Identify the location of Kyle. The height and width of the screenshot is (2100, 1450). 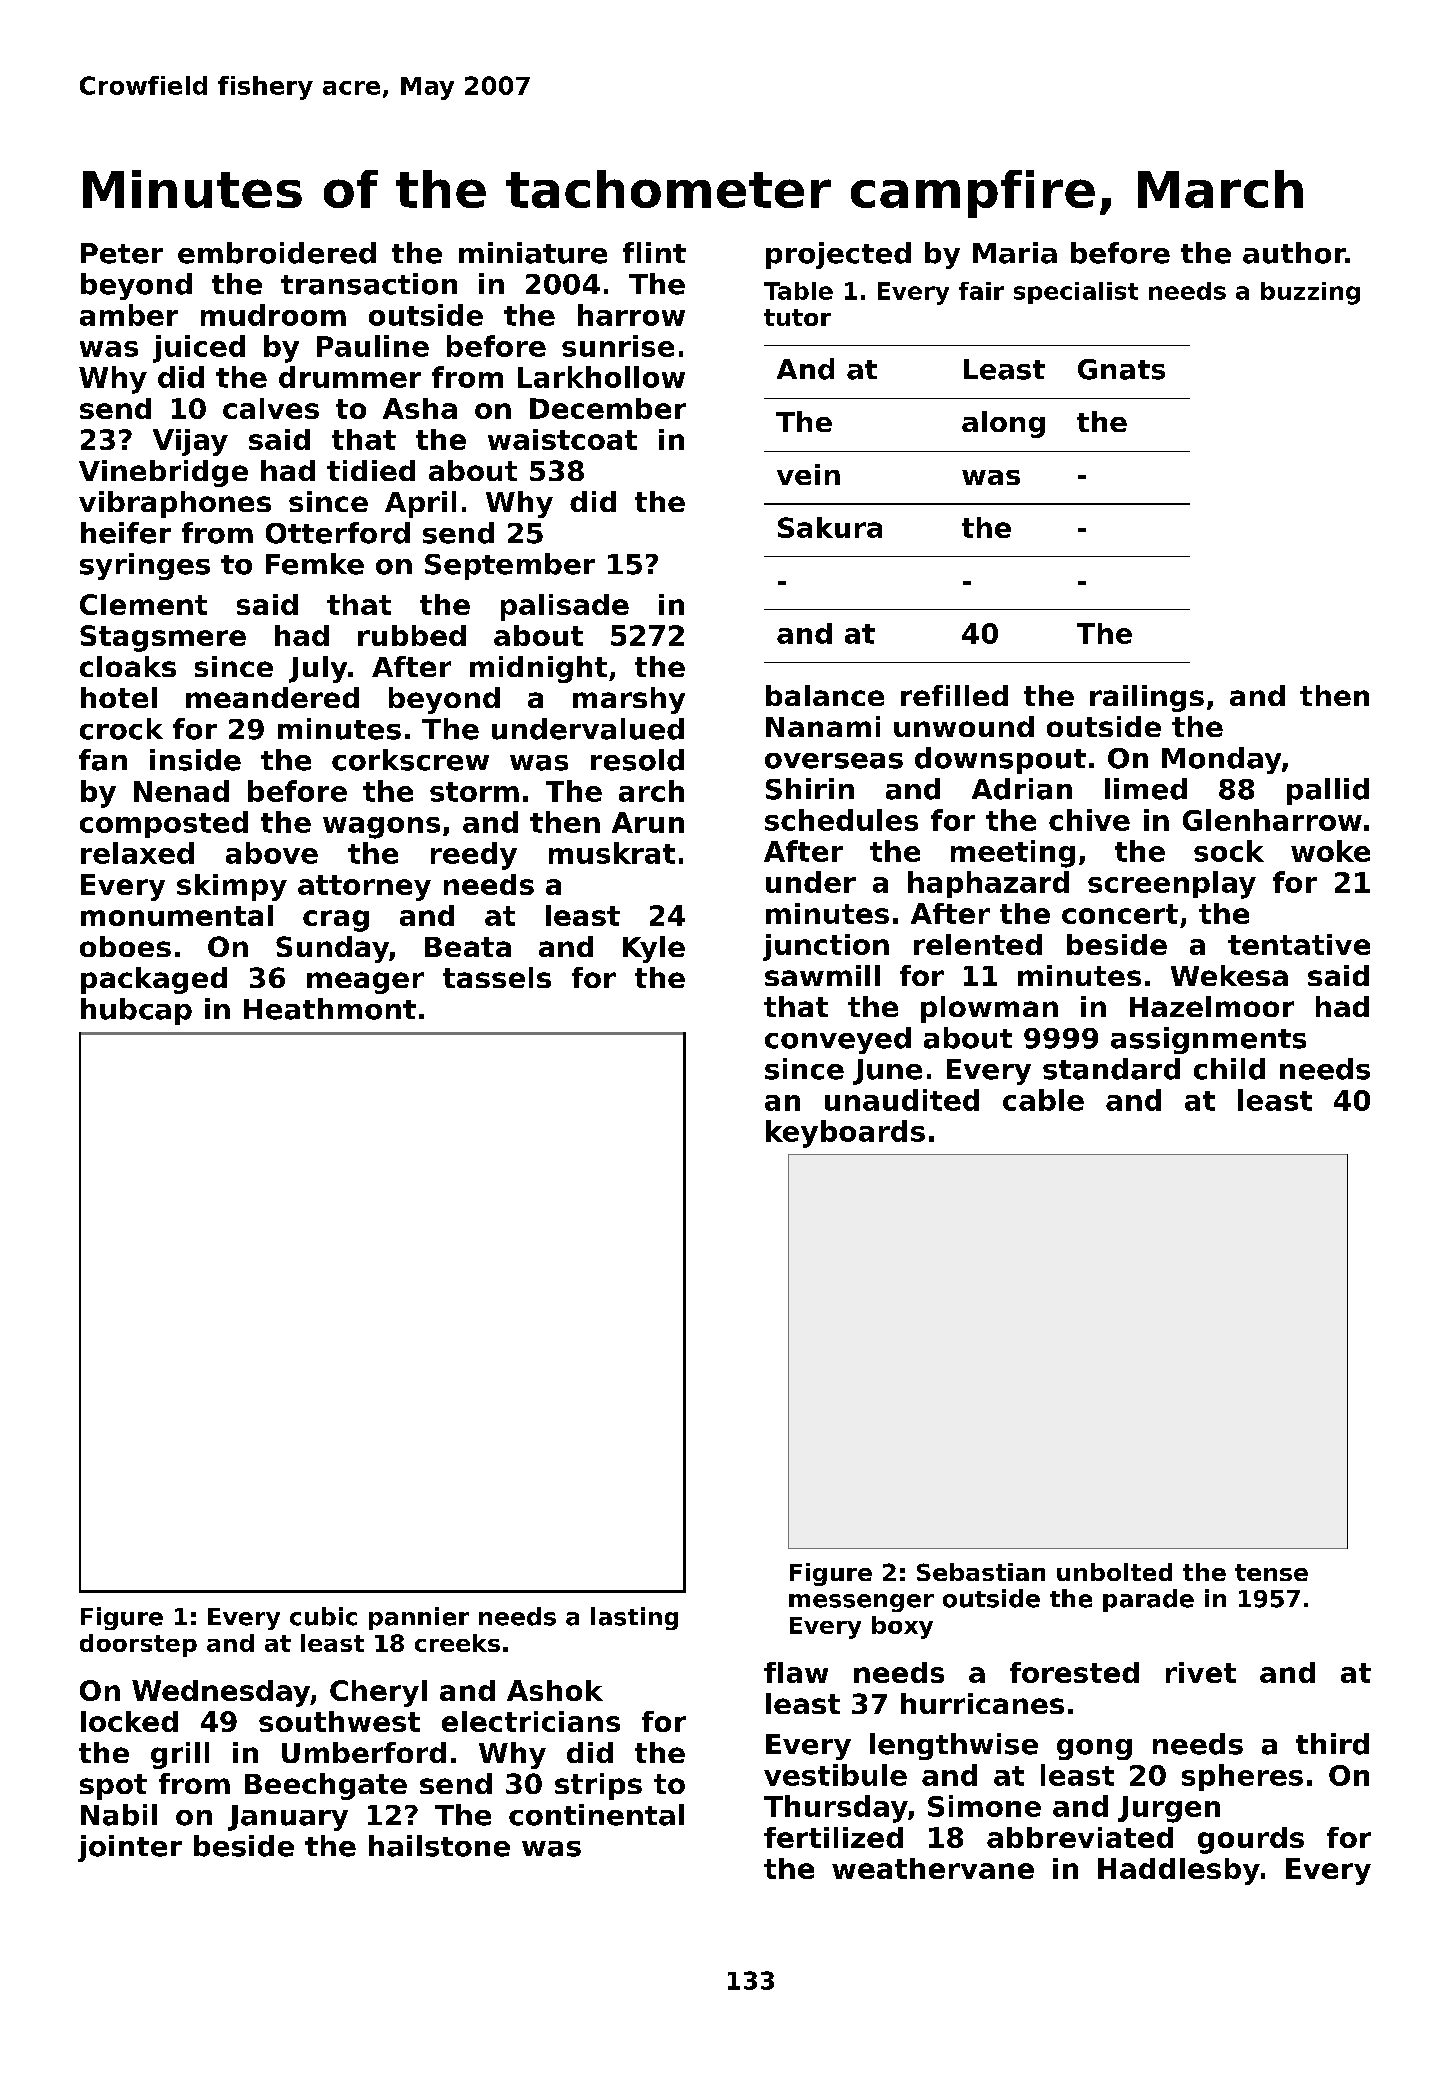
(654, 949).
